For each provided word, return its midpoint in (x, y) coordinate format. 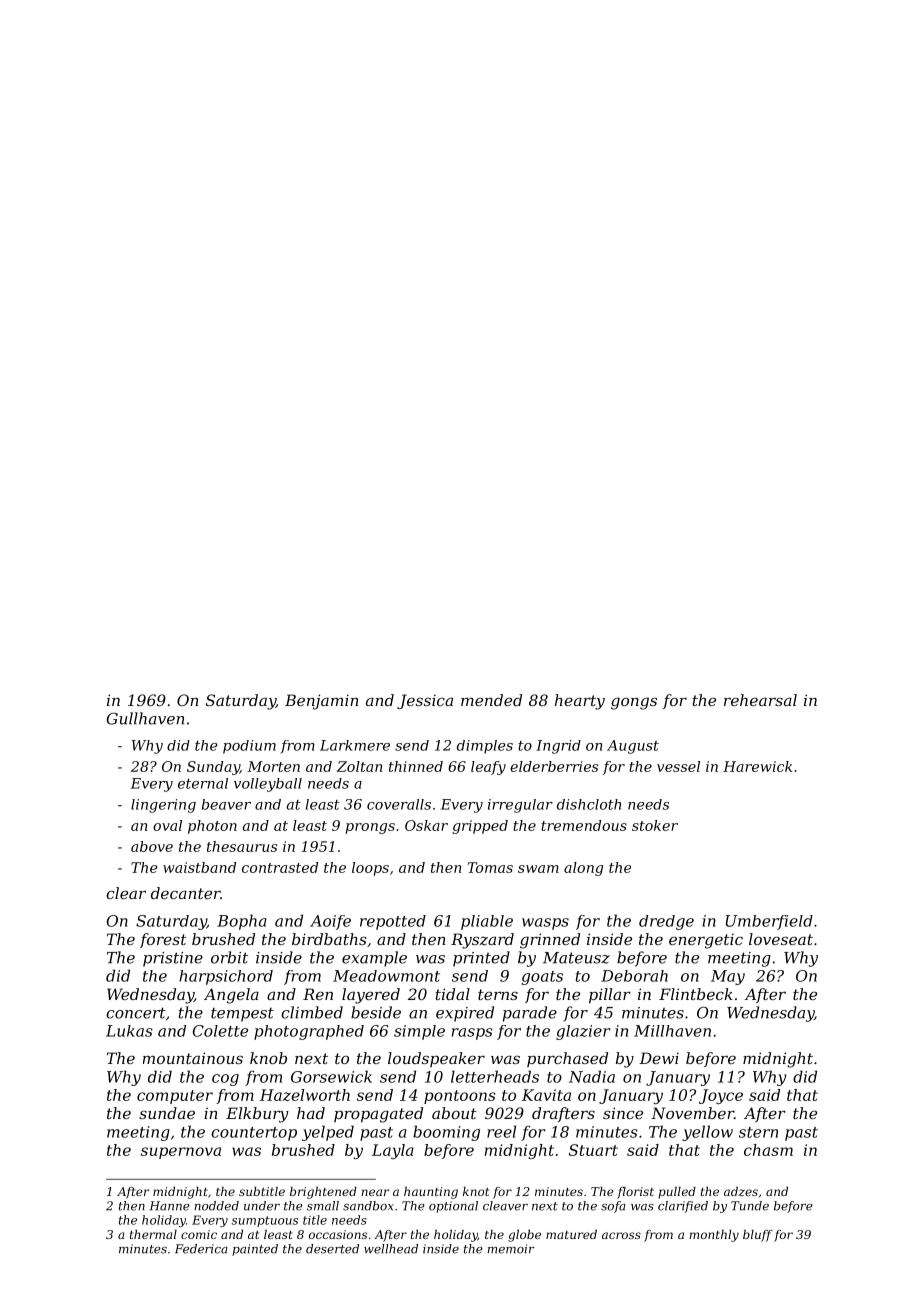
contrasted (280, 867)
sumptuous (265, 1221)
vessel (678, 766)
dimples (485, 747)
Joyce (721, 1096)
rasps (472, 1034)
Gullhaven (145, 718)
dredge (666, 922)
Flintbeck (696, 994)
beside (376, 1012)
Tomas (490, 867)
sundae (167, 1113)
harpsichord (226, 977)
